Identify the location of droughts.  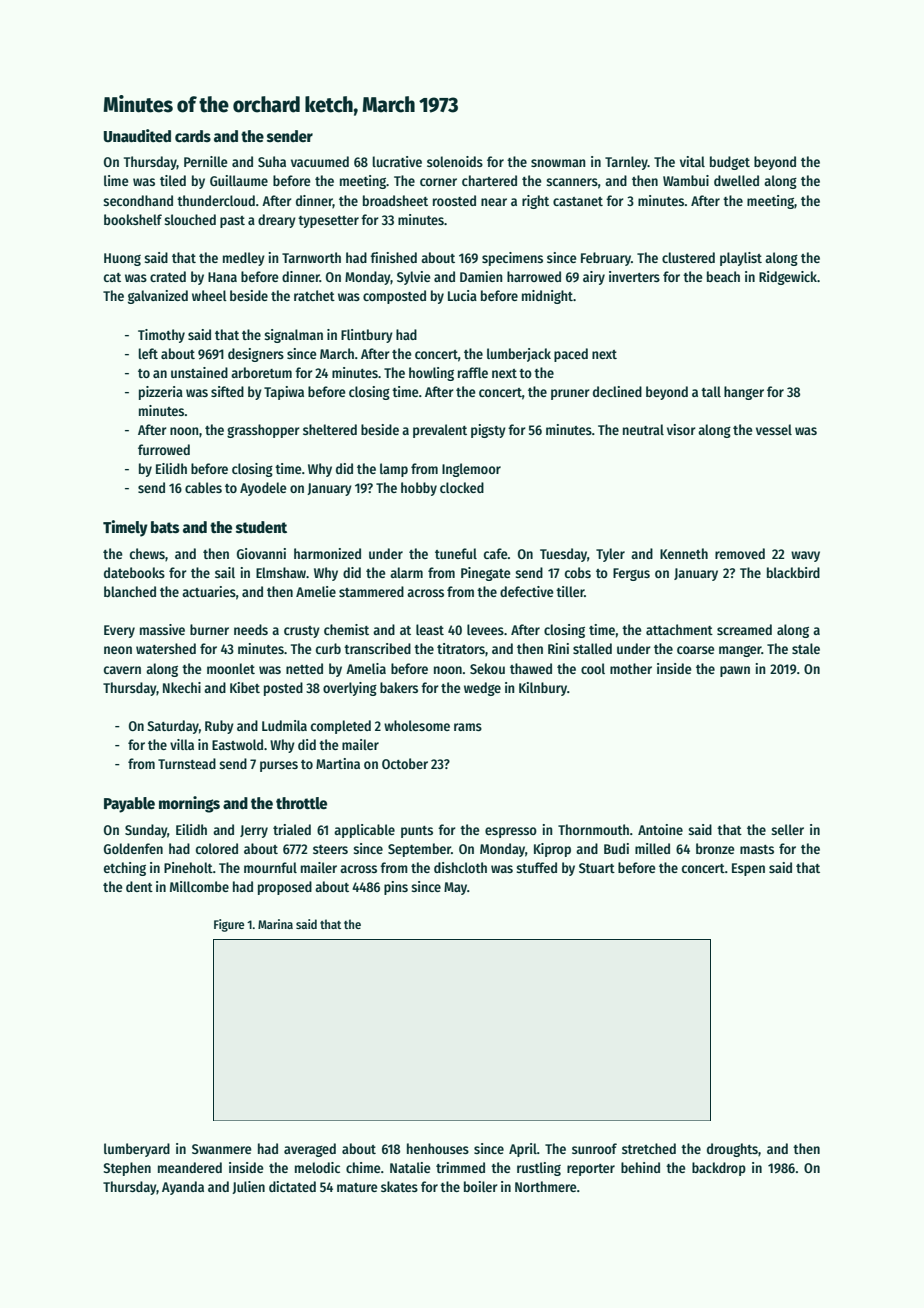
(732, 1150).
